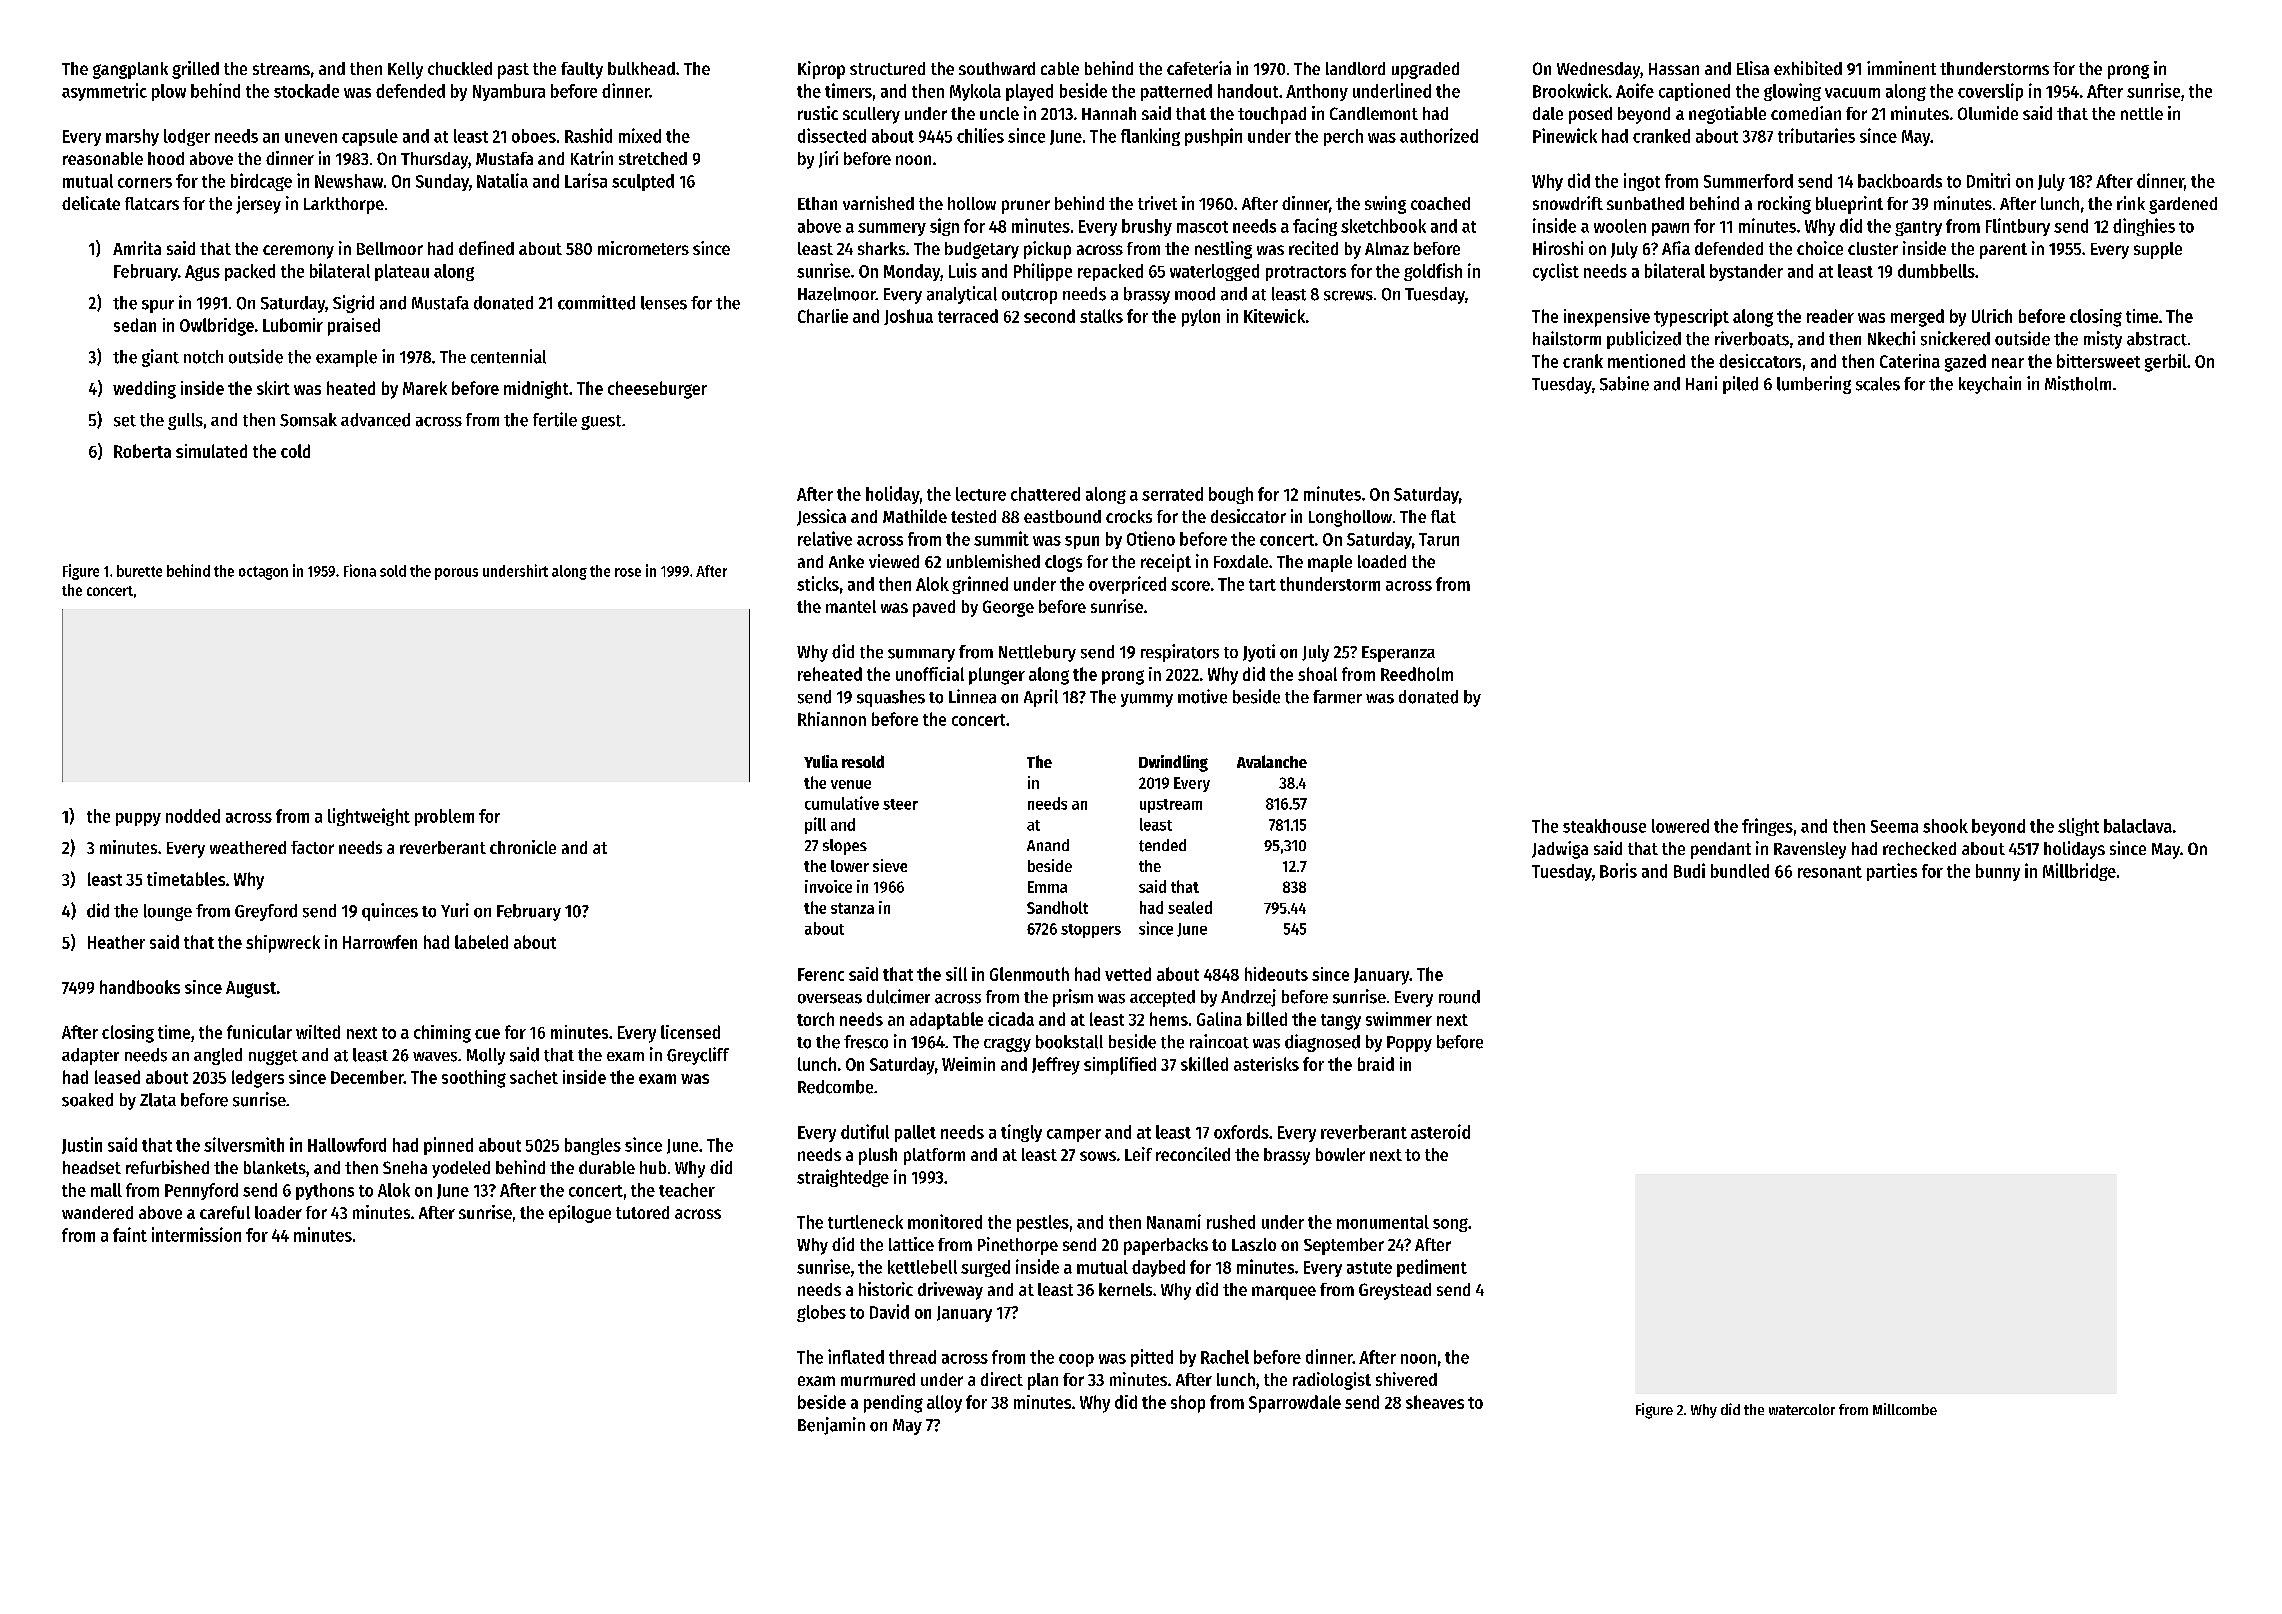 This page has height=1614, width=2282. Describe the element at coordinates (258, 205) in the page. I see `jersey` at that location.
